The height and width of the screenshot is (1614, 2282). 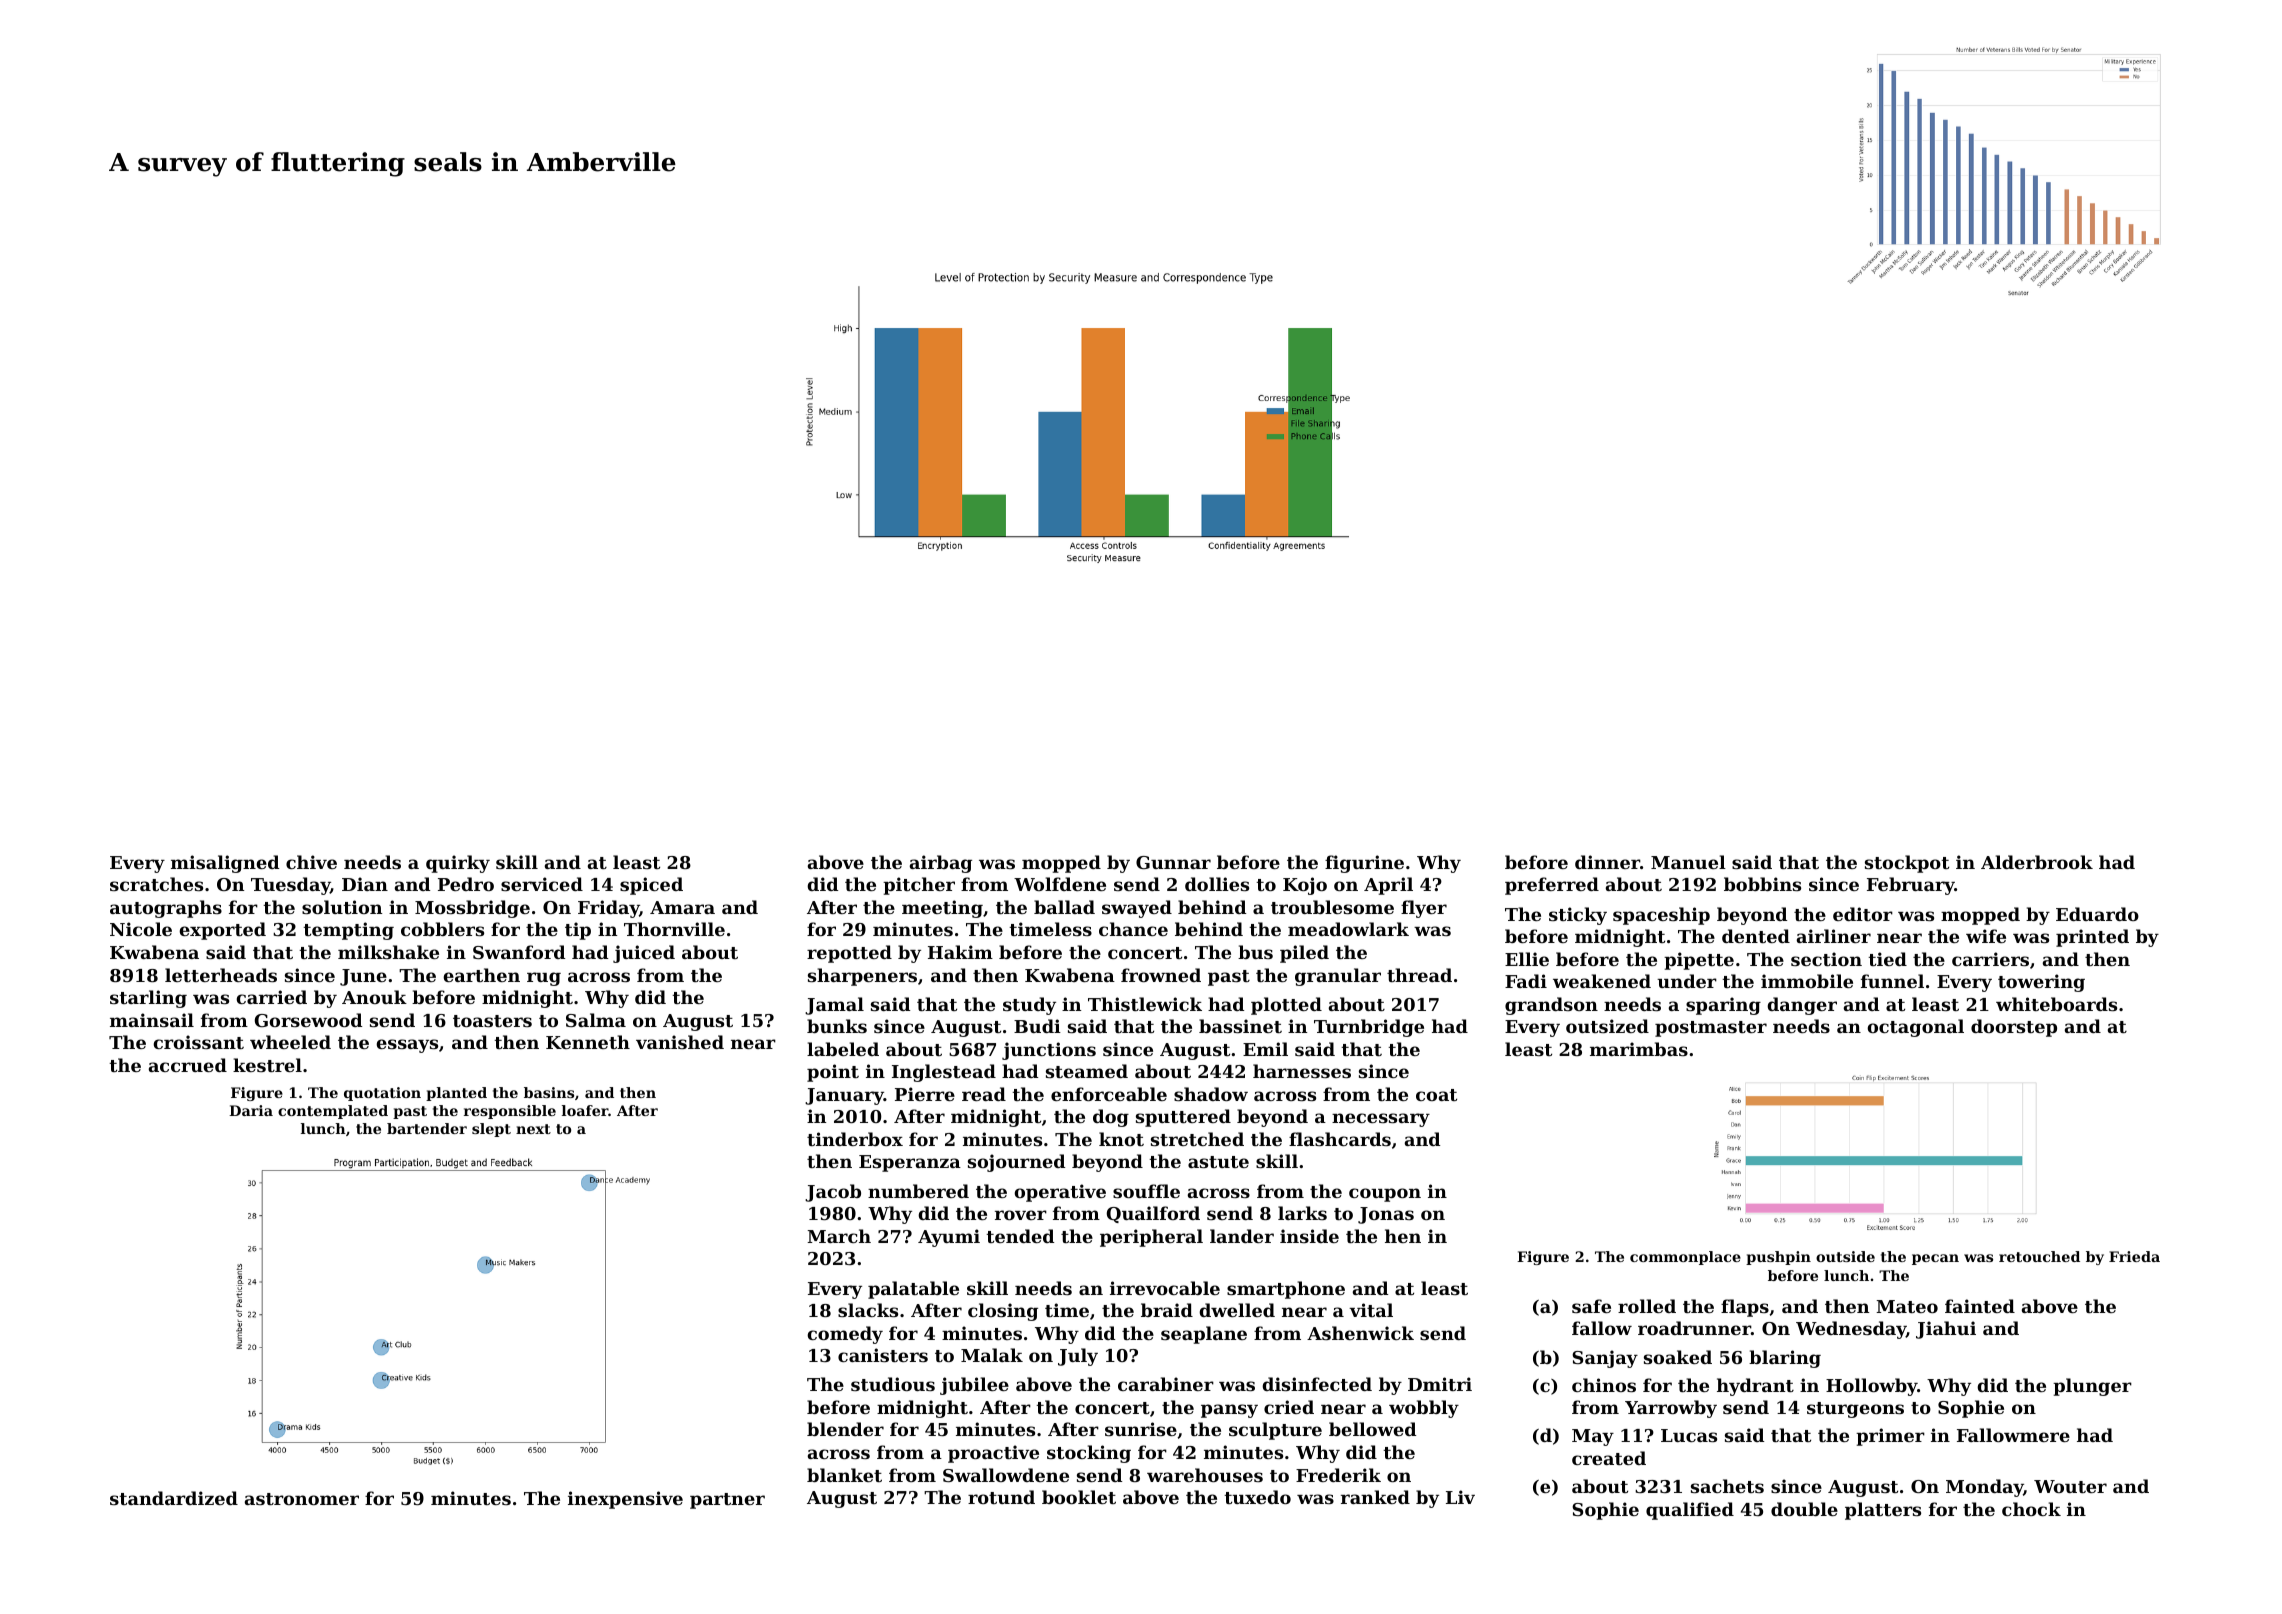 I want to click on chance, so click(x=1133, y=929).
